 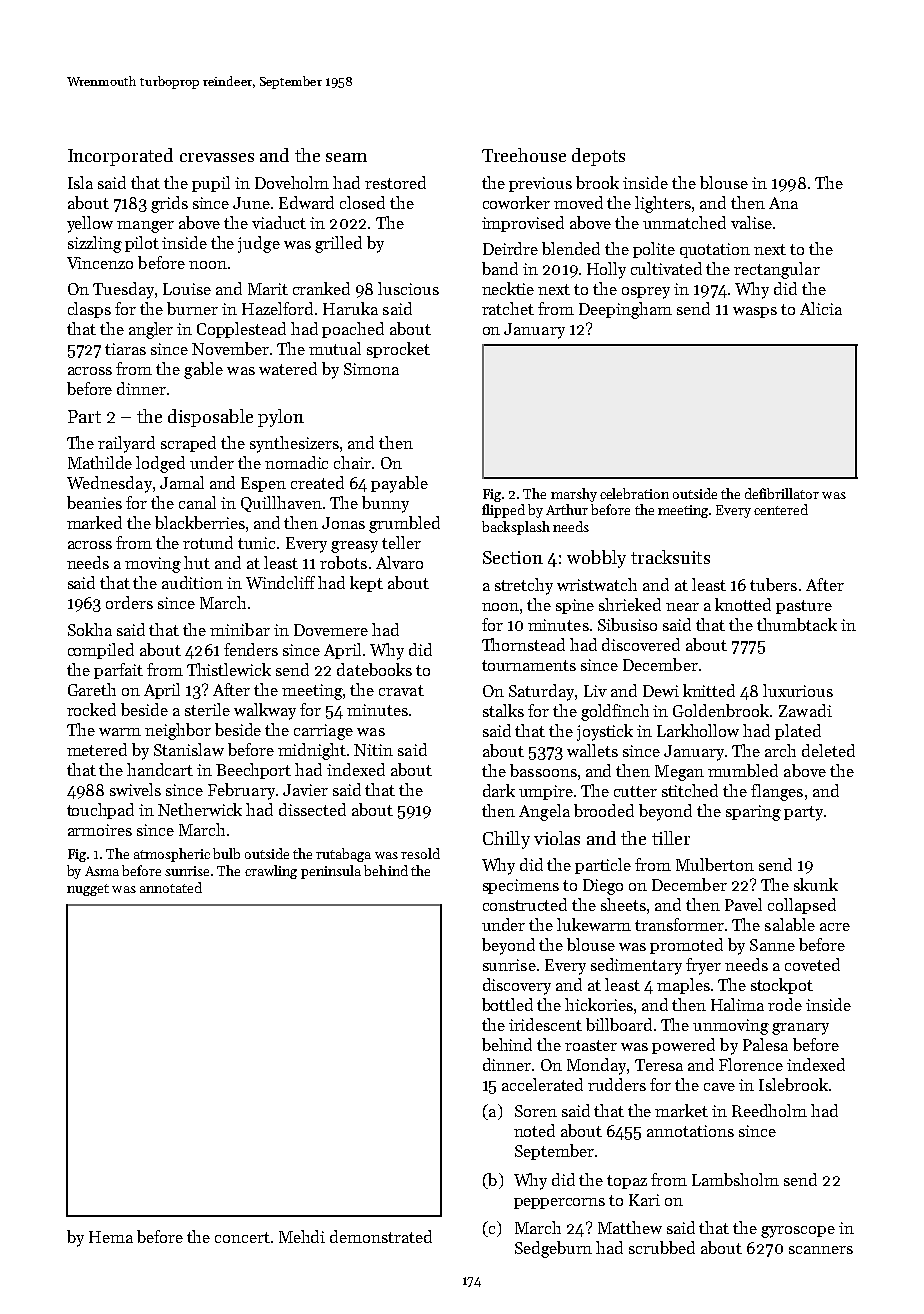 I want to click on Deepingham, so click(x=625, y=310).
